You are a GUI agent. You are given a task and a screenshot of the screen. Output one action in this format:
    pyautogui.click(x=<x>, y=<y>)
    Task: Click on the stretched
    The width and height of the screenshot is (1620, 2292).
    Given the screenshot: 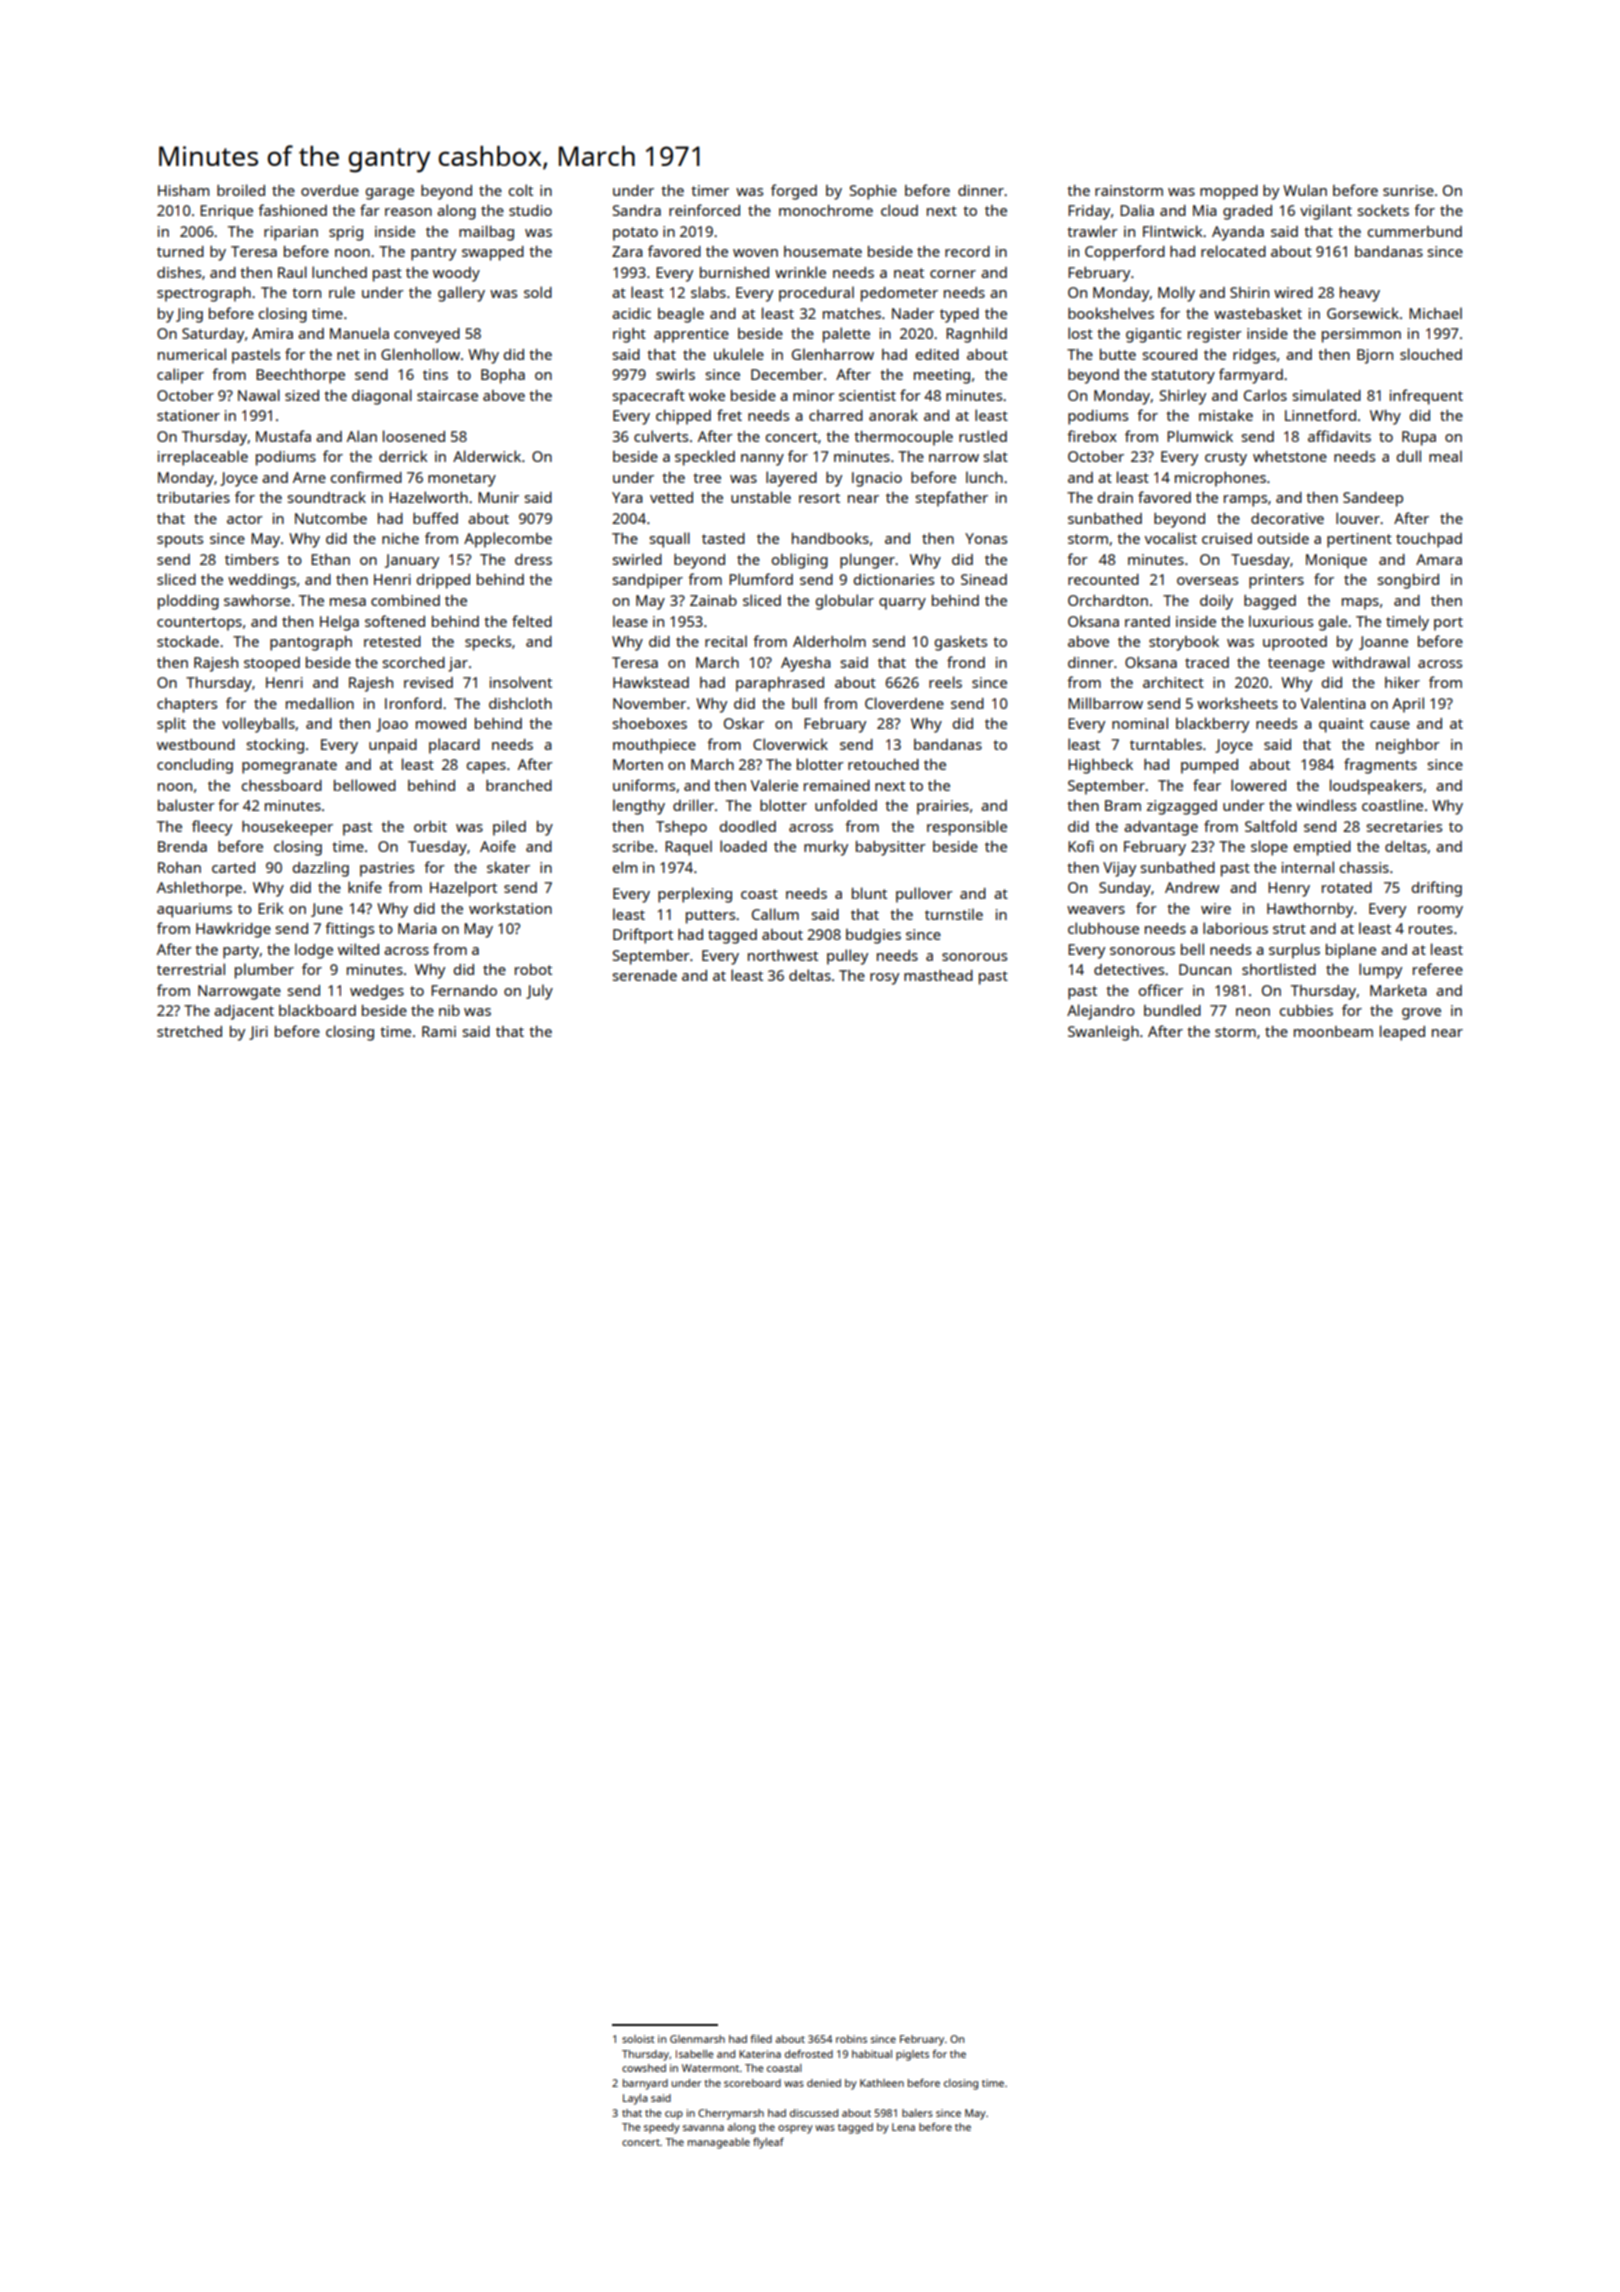 What is the action you would take?
    pyautogui.click(x=189, y=1031)
